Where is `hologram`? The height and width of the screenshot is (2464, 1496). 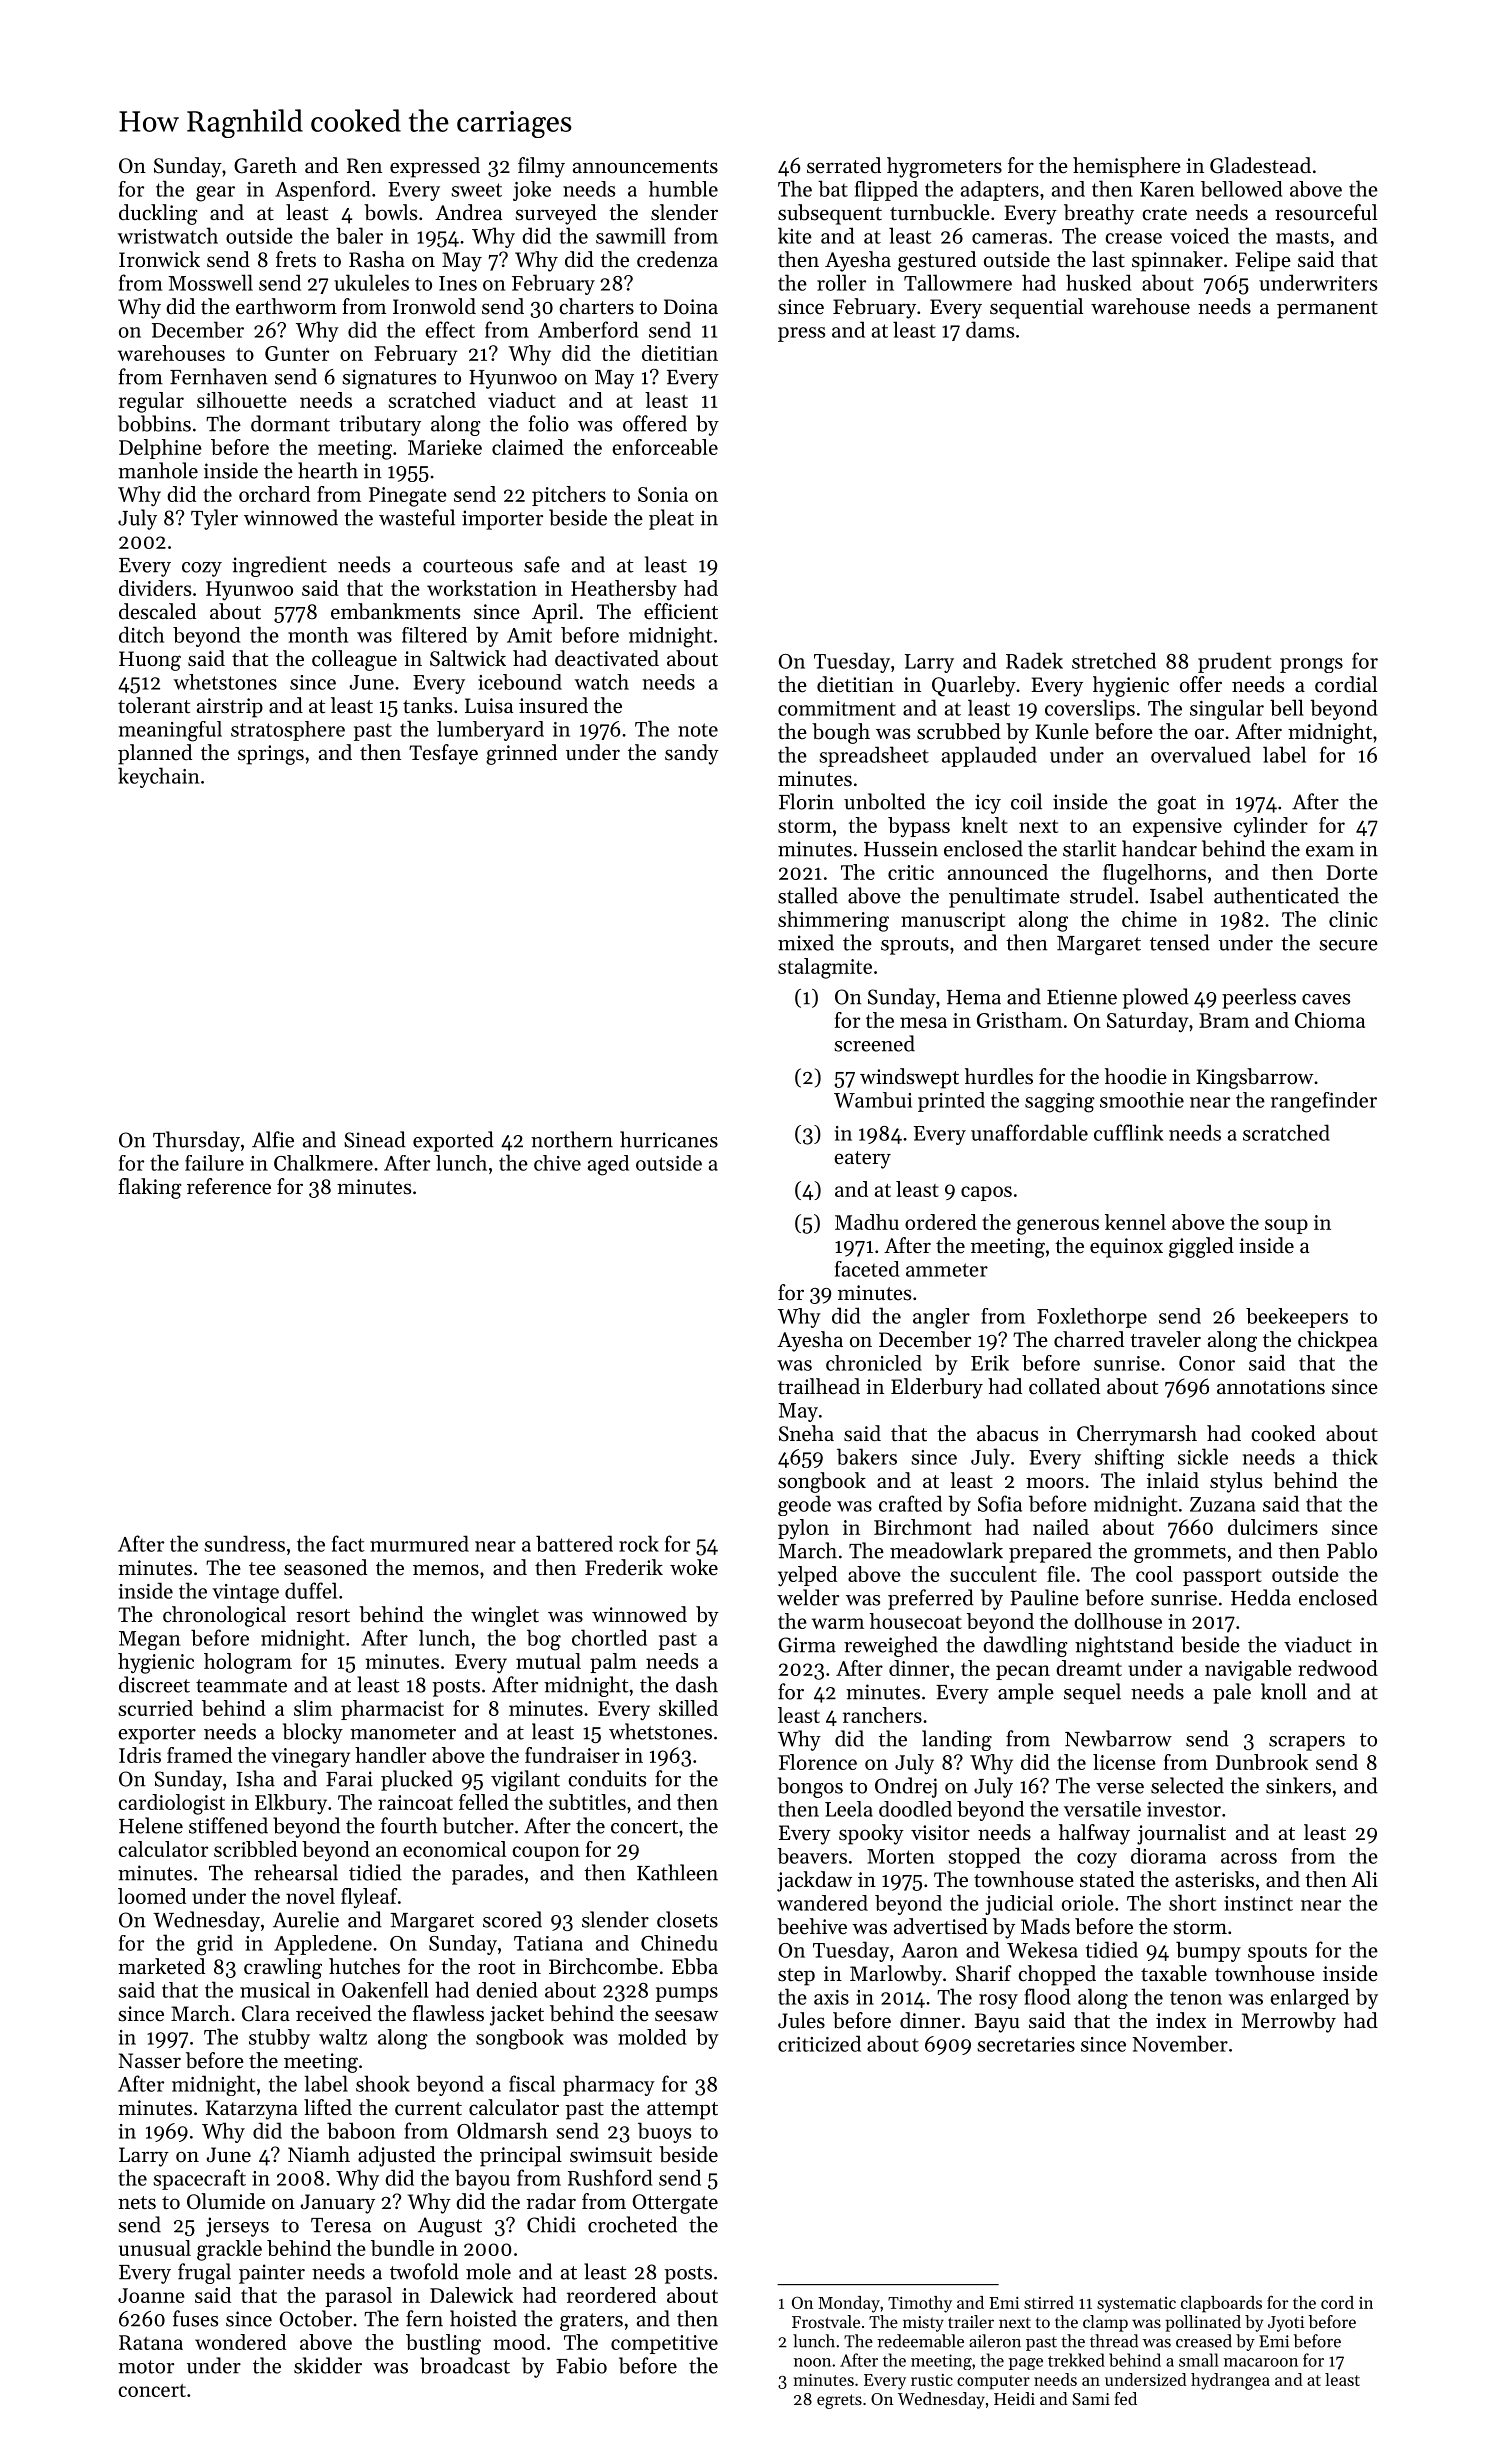 hologram is located at coordinates (248, 1663).
